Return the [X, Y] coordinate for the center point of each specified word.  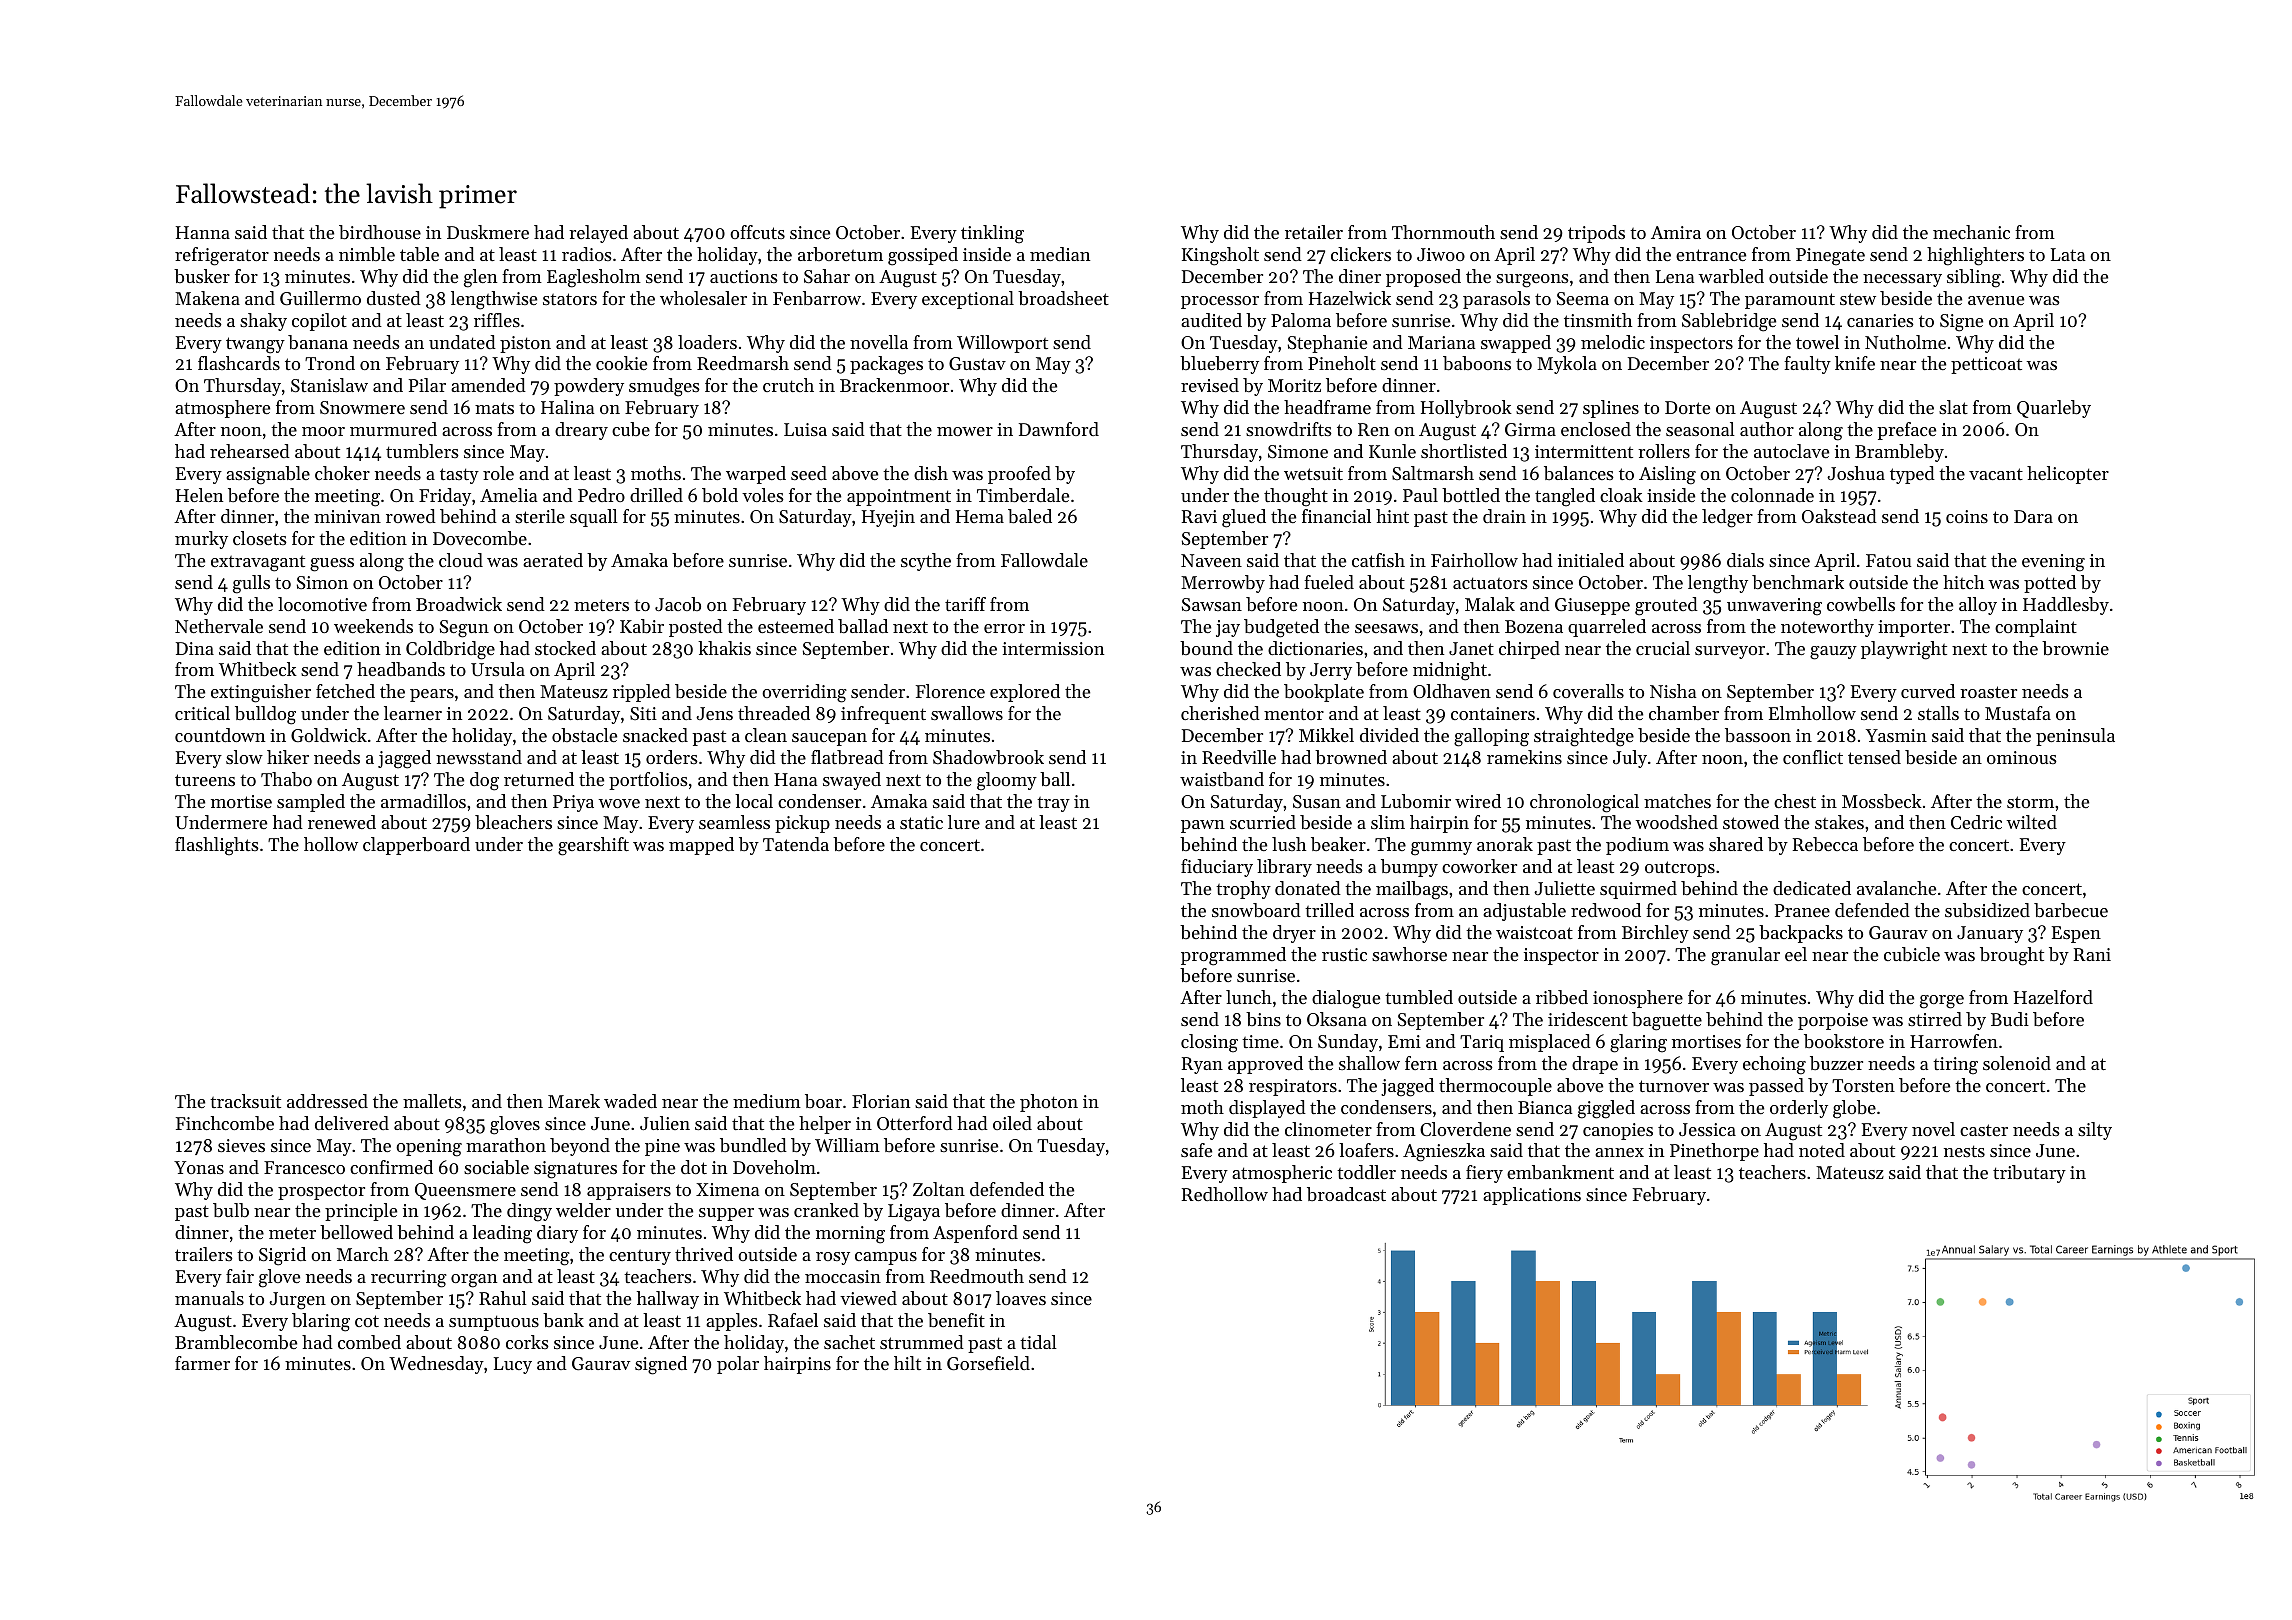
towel [1817, 342]
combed [369, 1342]
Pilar [427, 385]
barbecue [2071, 910]
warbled [1731, 276]
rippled [642, 693]
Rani [2092, 954]
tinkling [992, 234]
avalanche [1896, 888]
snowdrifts [1289, 429]
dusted [394, 298]
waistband [1222, 779]
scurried [1263, 822]
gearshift [593, 846]
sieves [241, 1145]
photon [1049, 1103]
